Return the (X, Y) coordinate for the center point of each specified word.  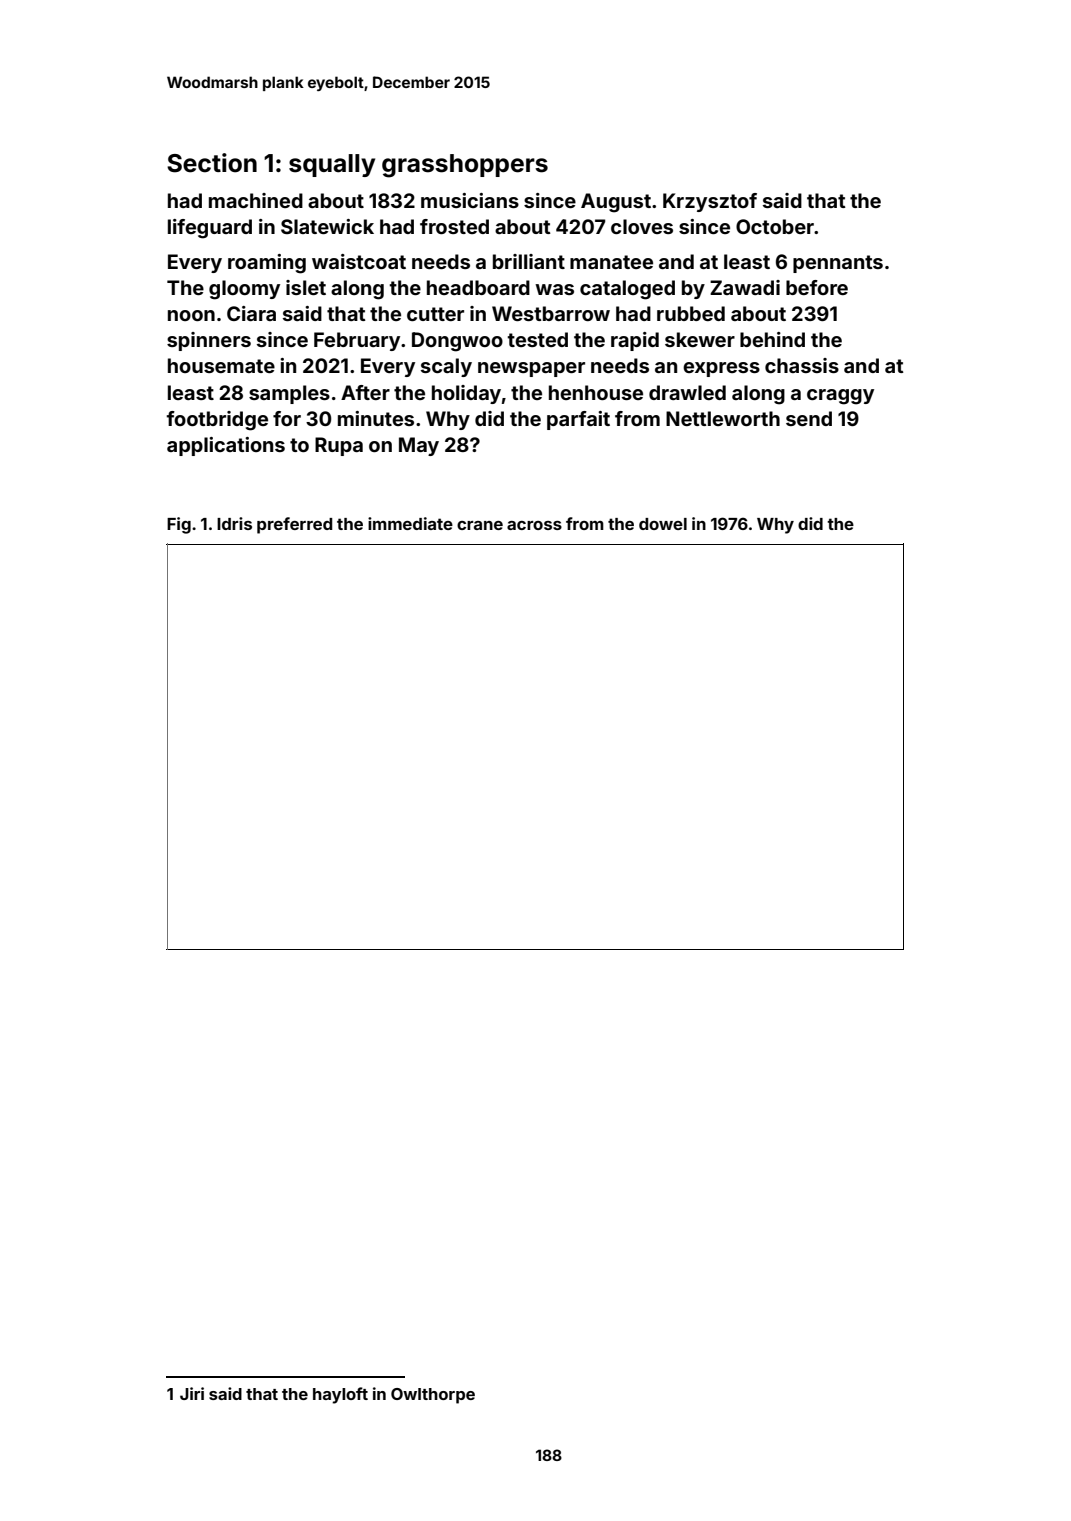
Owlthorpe (433, 1396)
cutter (435, 314)
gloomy (244, 290)
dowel (663, 524)
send (809, 418)
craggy (840, 397)
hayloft (340, 1395)
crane (480, 525)
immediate (410, 523)
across (534, 525)
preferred (294, 525)
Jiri (192, 1393)
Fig (179, 525)
